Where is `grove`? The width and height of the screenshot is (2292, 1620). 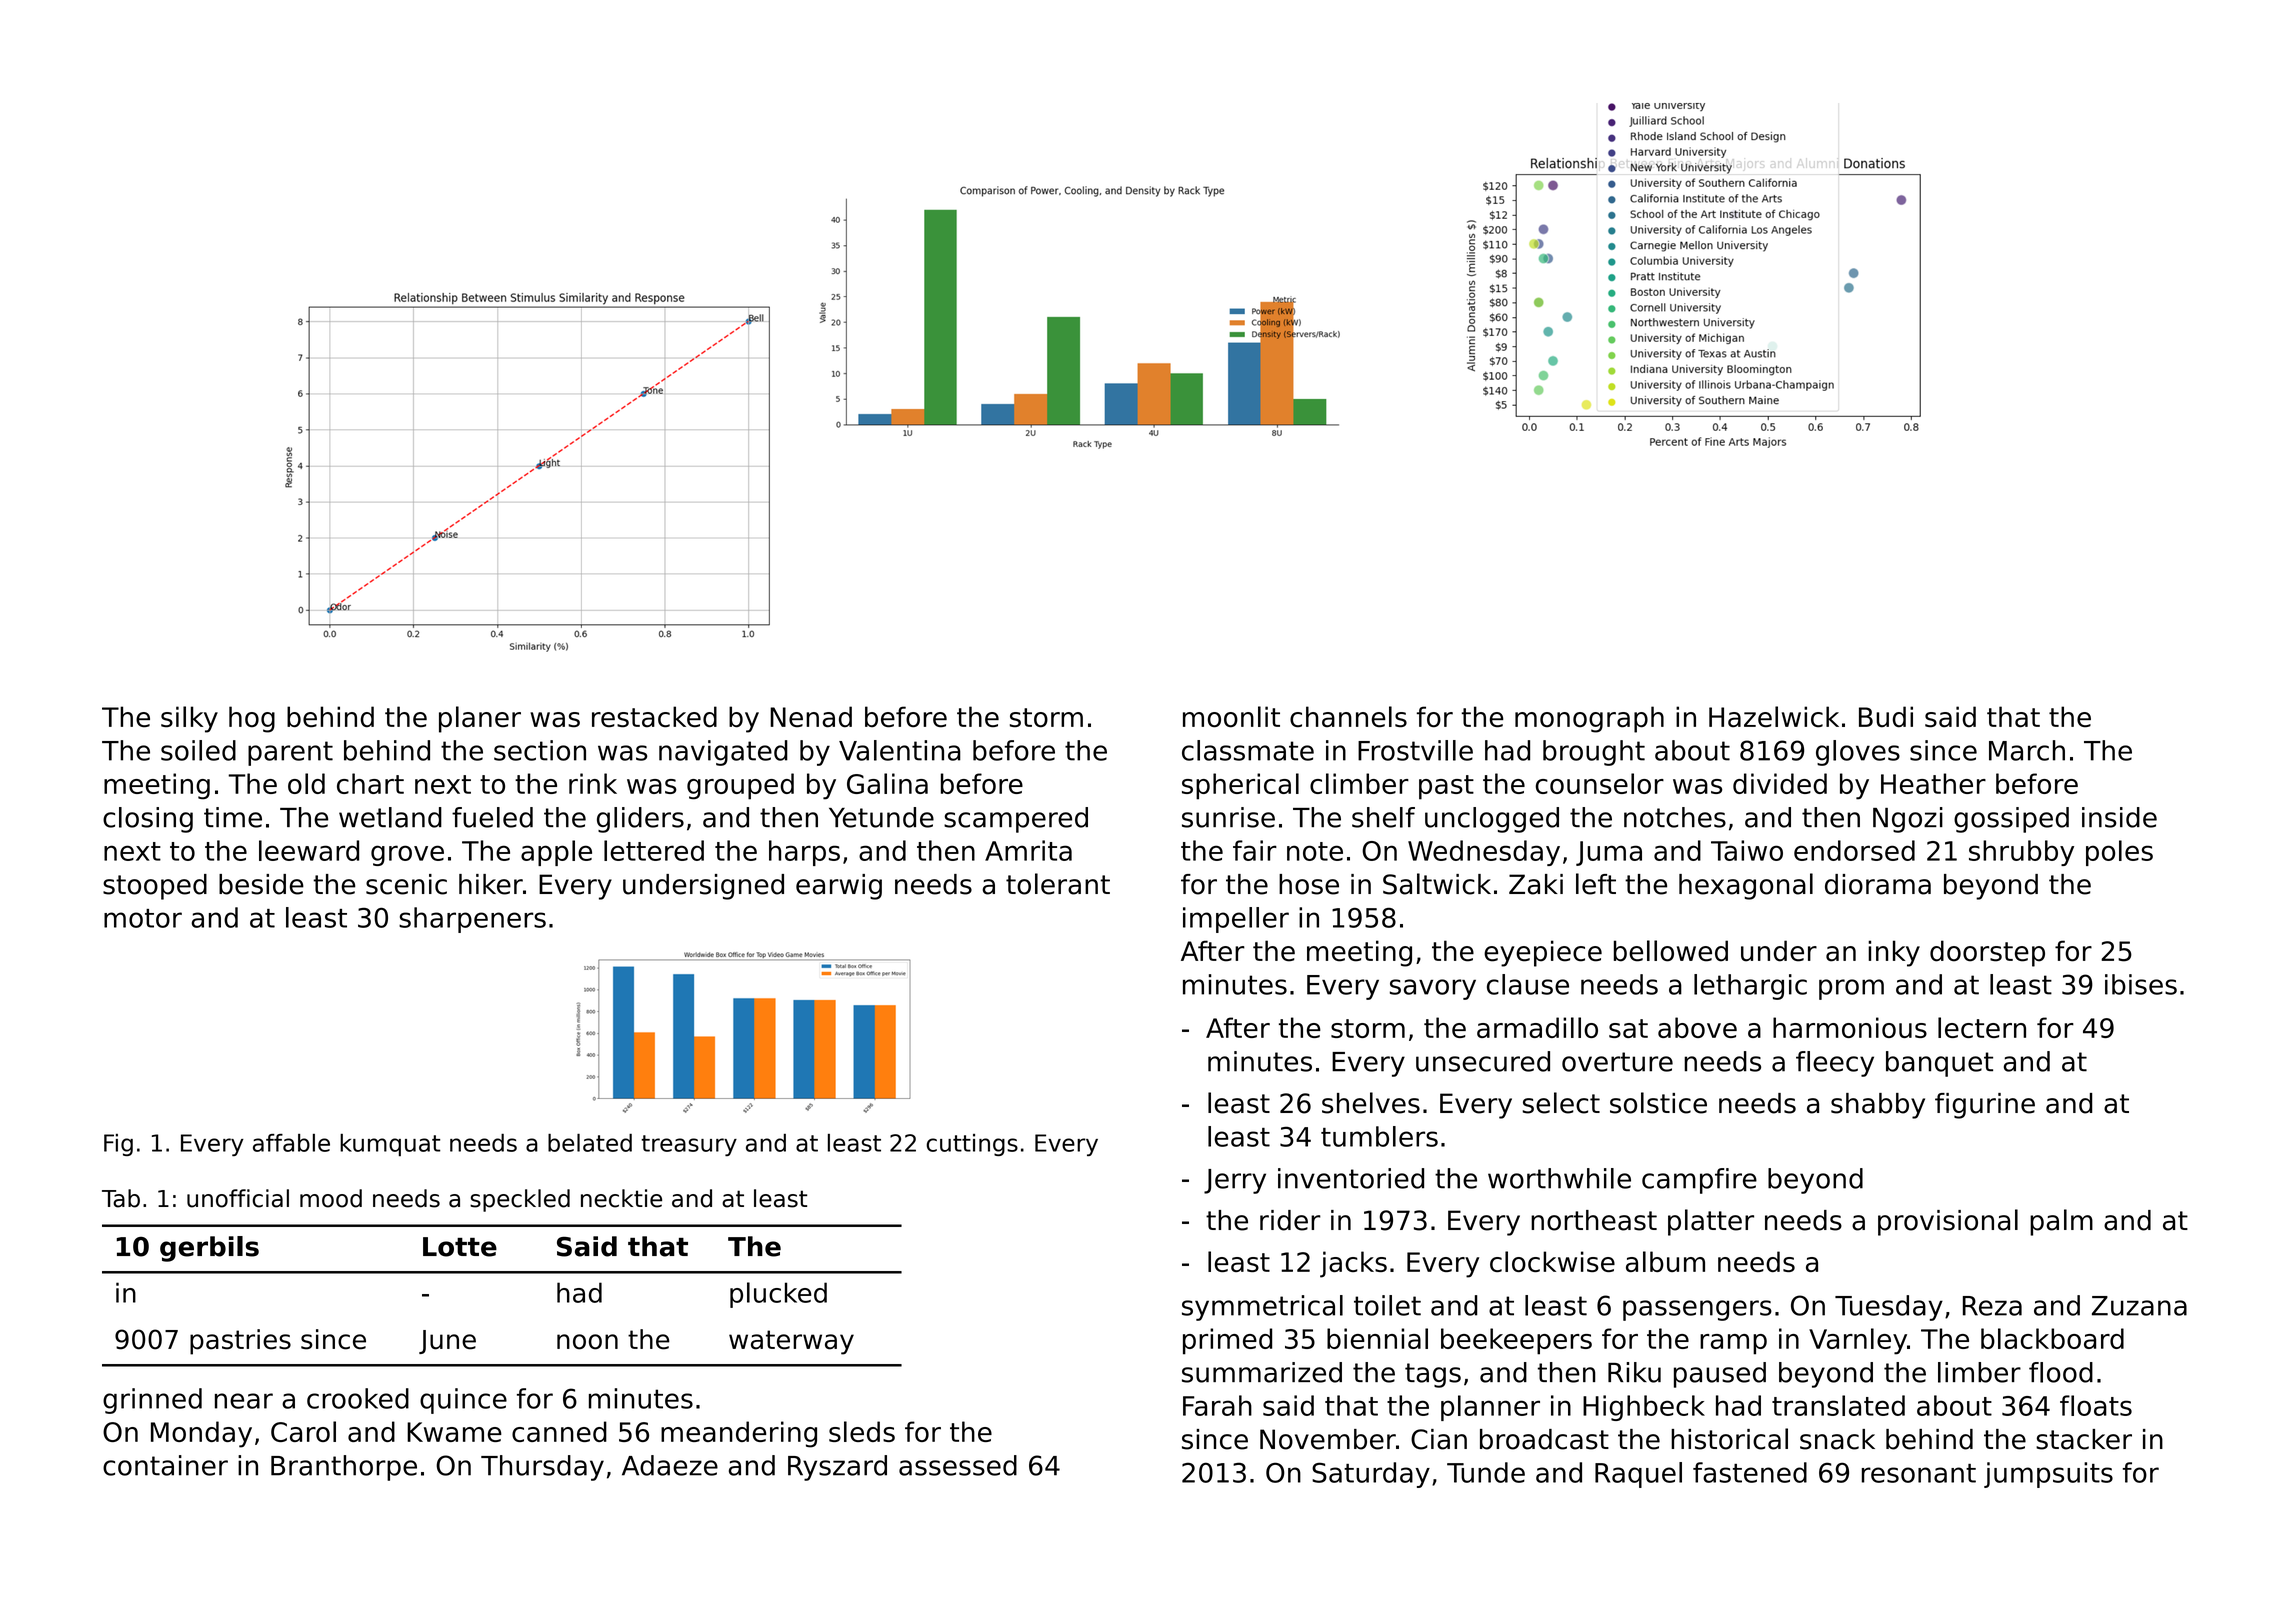 grove is located at coordinates (407, 855).
